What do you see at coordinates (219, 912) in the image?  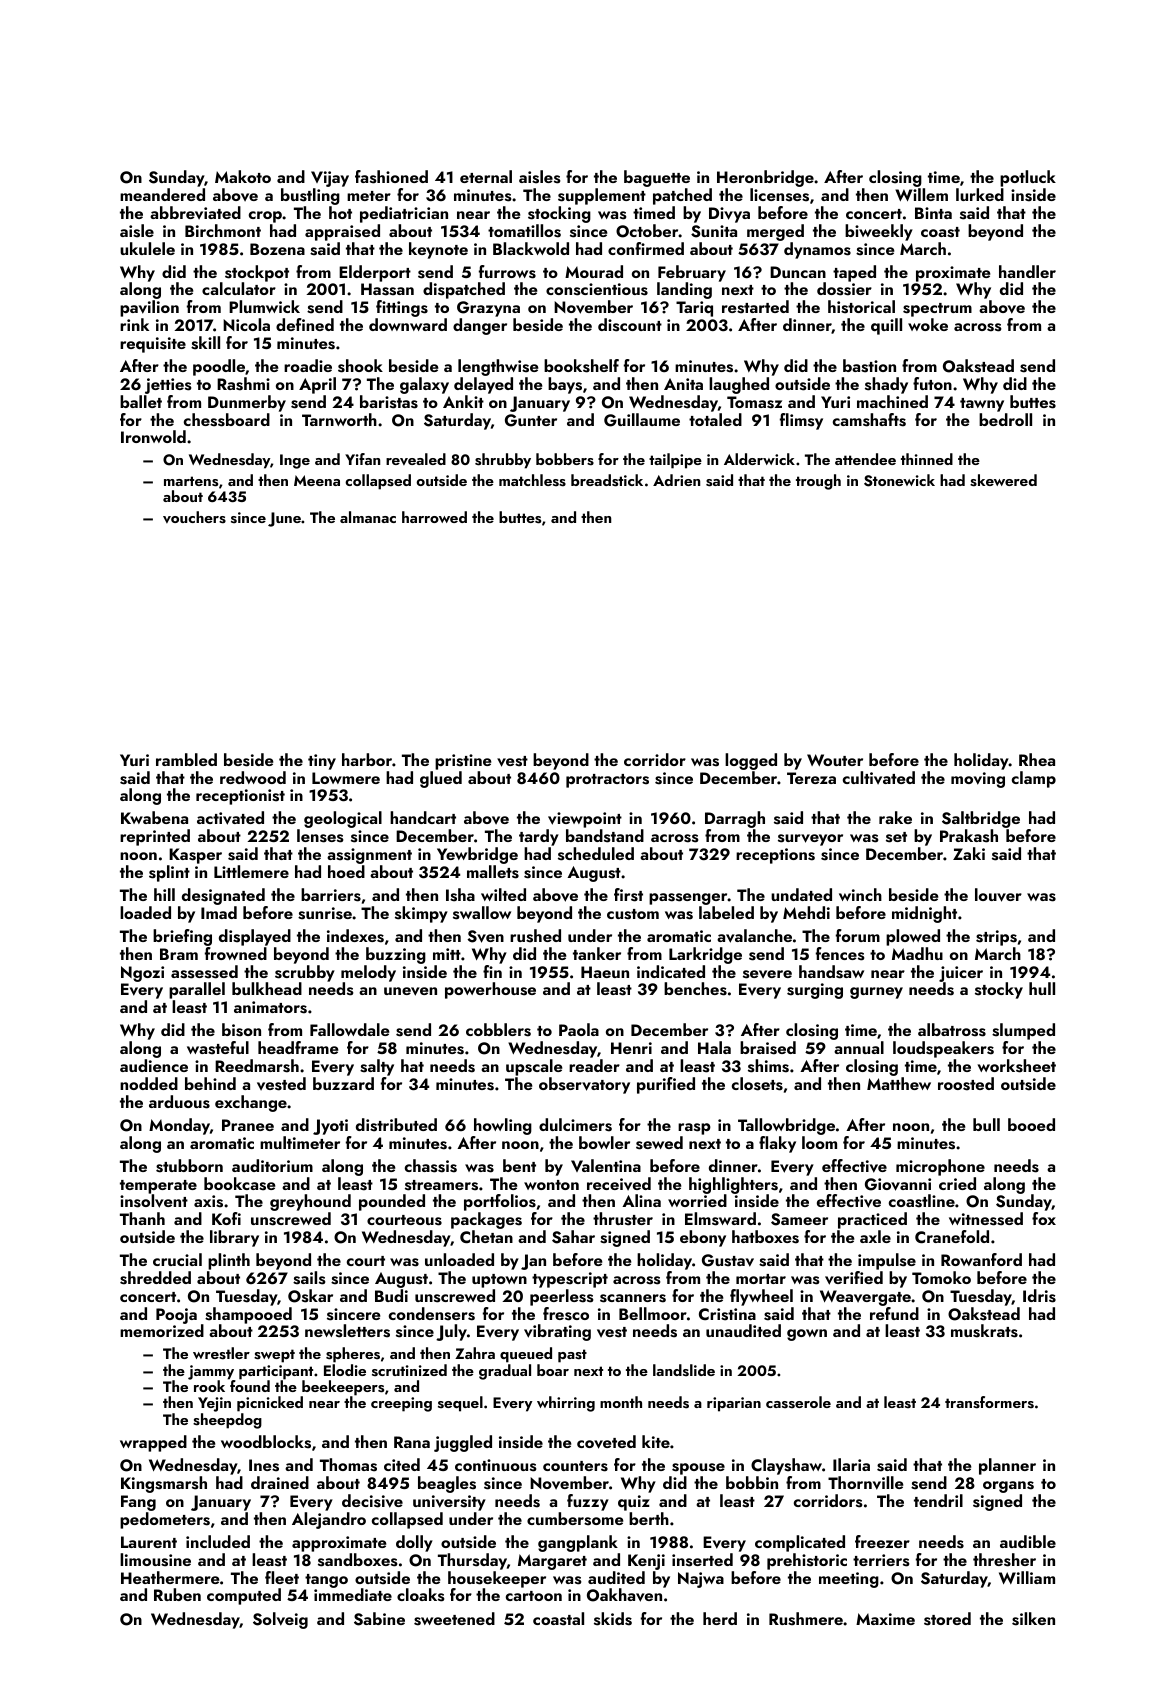 I see `Imad` at bounding box center [219, 912].
